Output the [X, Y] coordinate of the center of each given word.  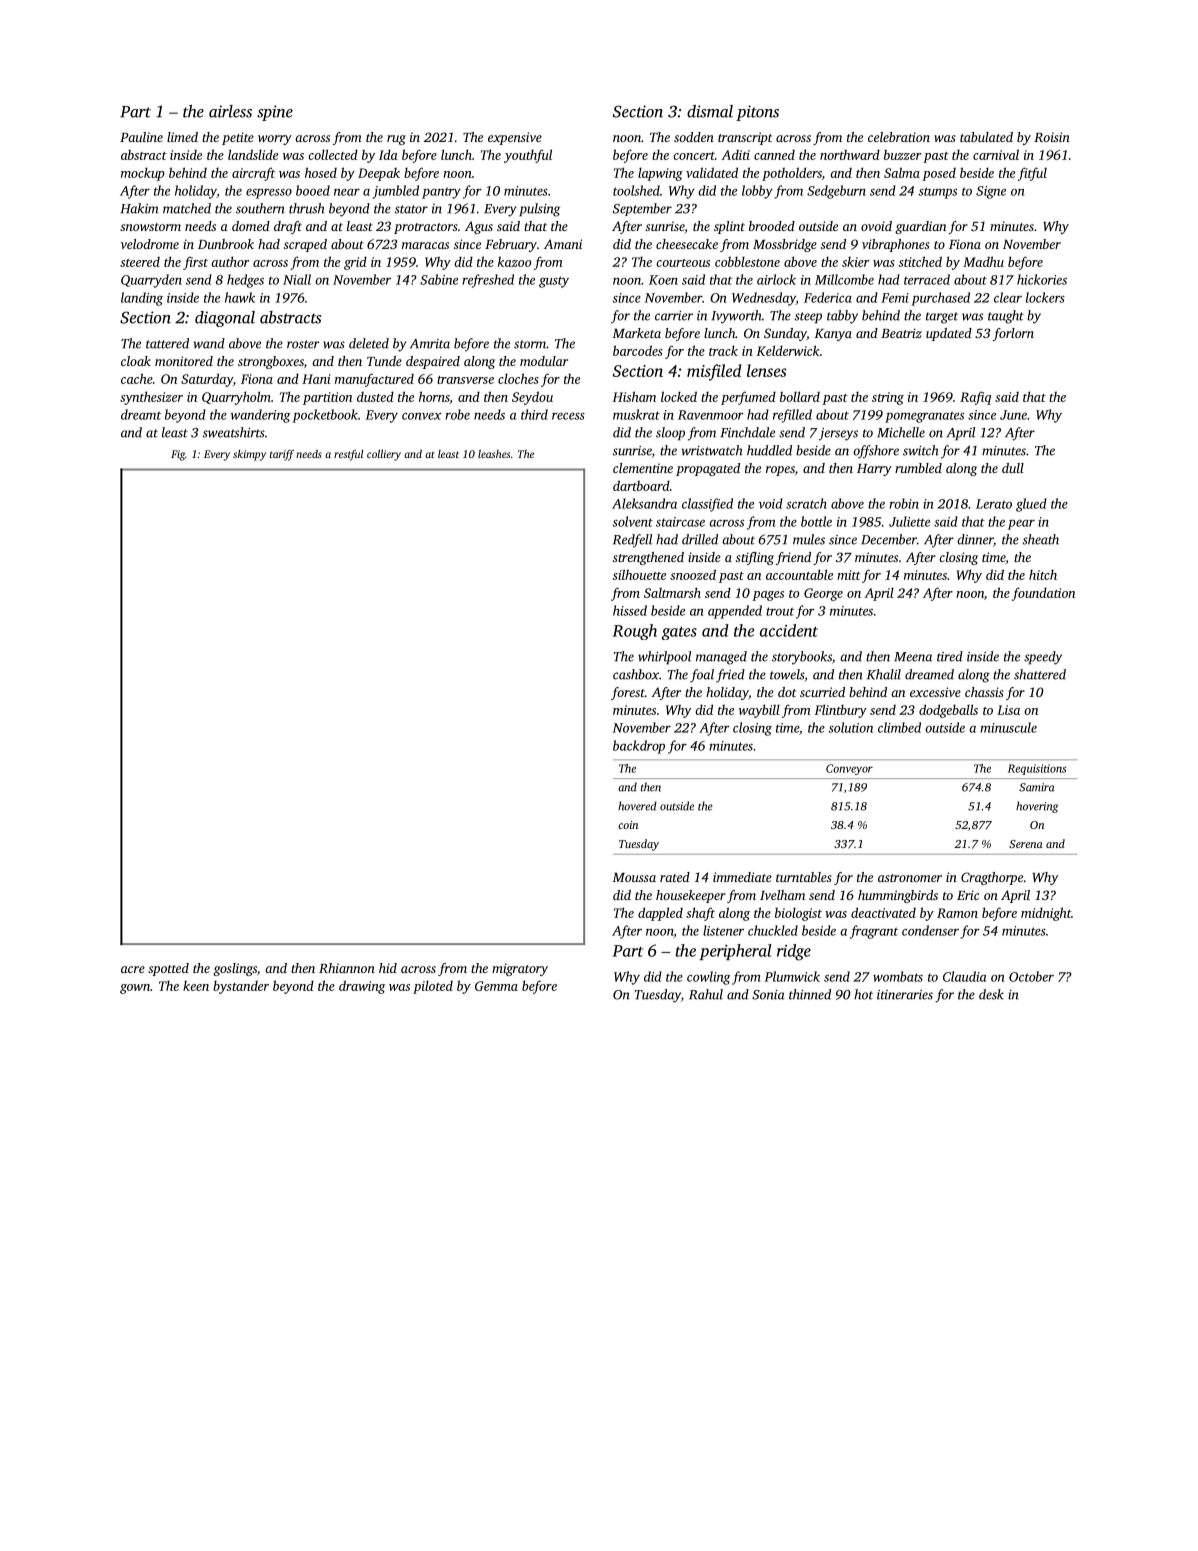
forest [628, 693]
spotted [168, 969]
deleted [369, 343]
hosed [321, 172]
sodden [694, 137]
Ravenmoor [711, 415]
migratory [520, 969]
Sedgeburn [836, 192]
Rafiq [975, 398]
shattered [1040, 674]
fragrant [874, 932]
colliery [384, 455]
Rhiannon [347, 968]
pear [1021, 525]
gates [679, 633]
